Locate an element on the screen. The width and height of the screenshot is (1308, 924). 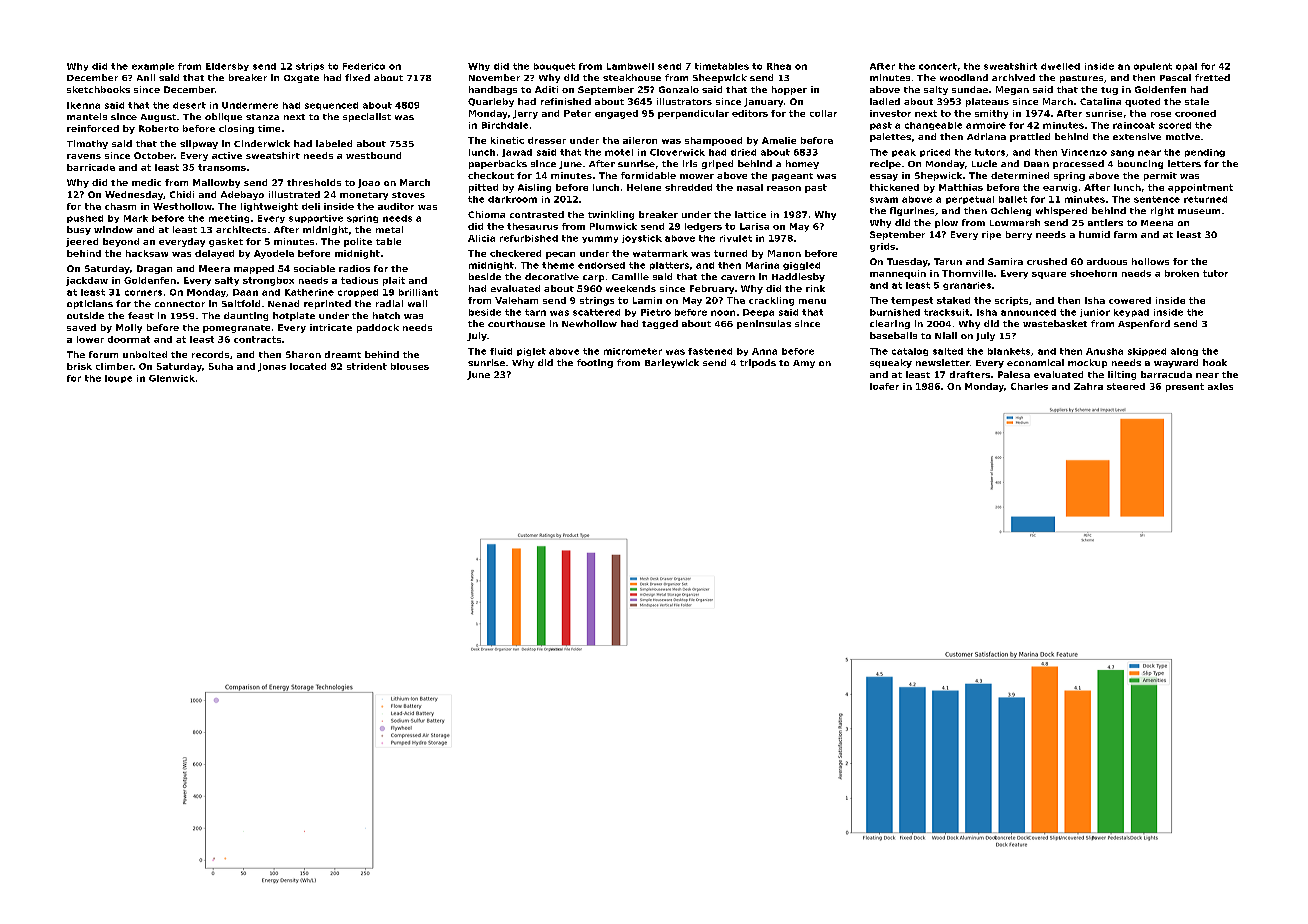
hacksaw is located at coordinates (147, 253).
